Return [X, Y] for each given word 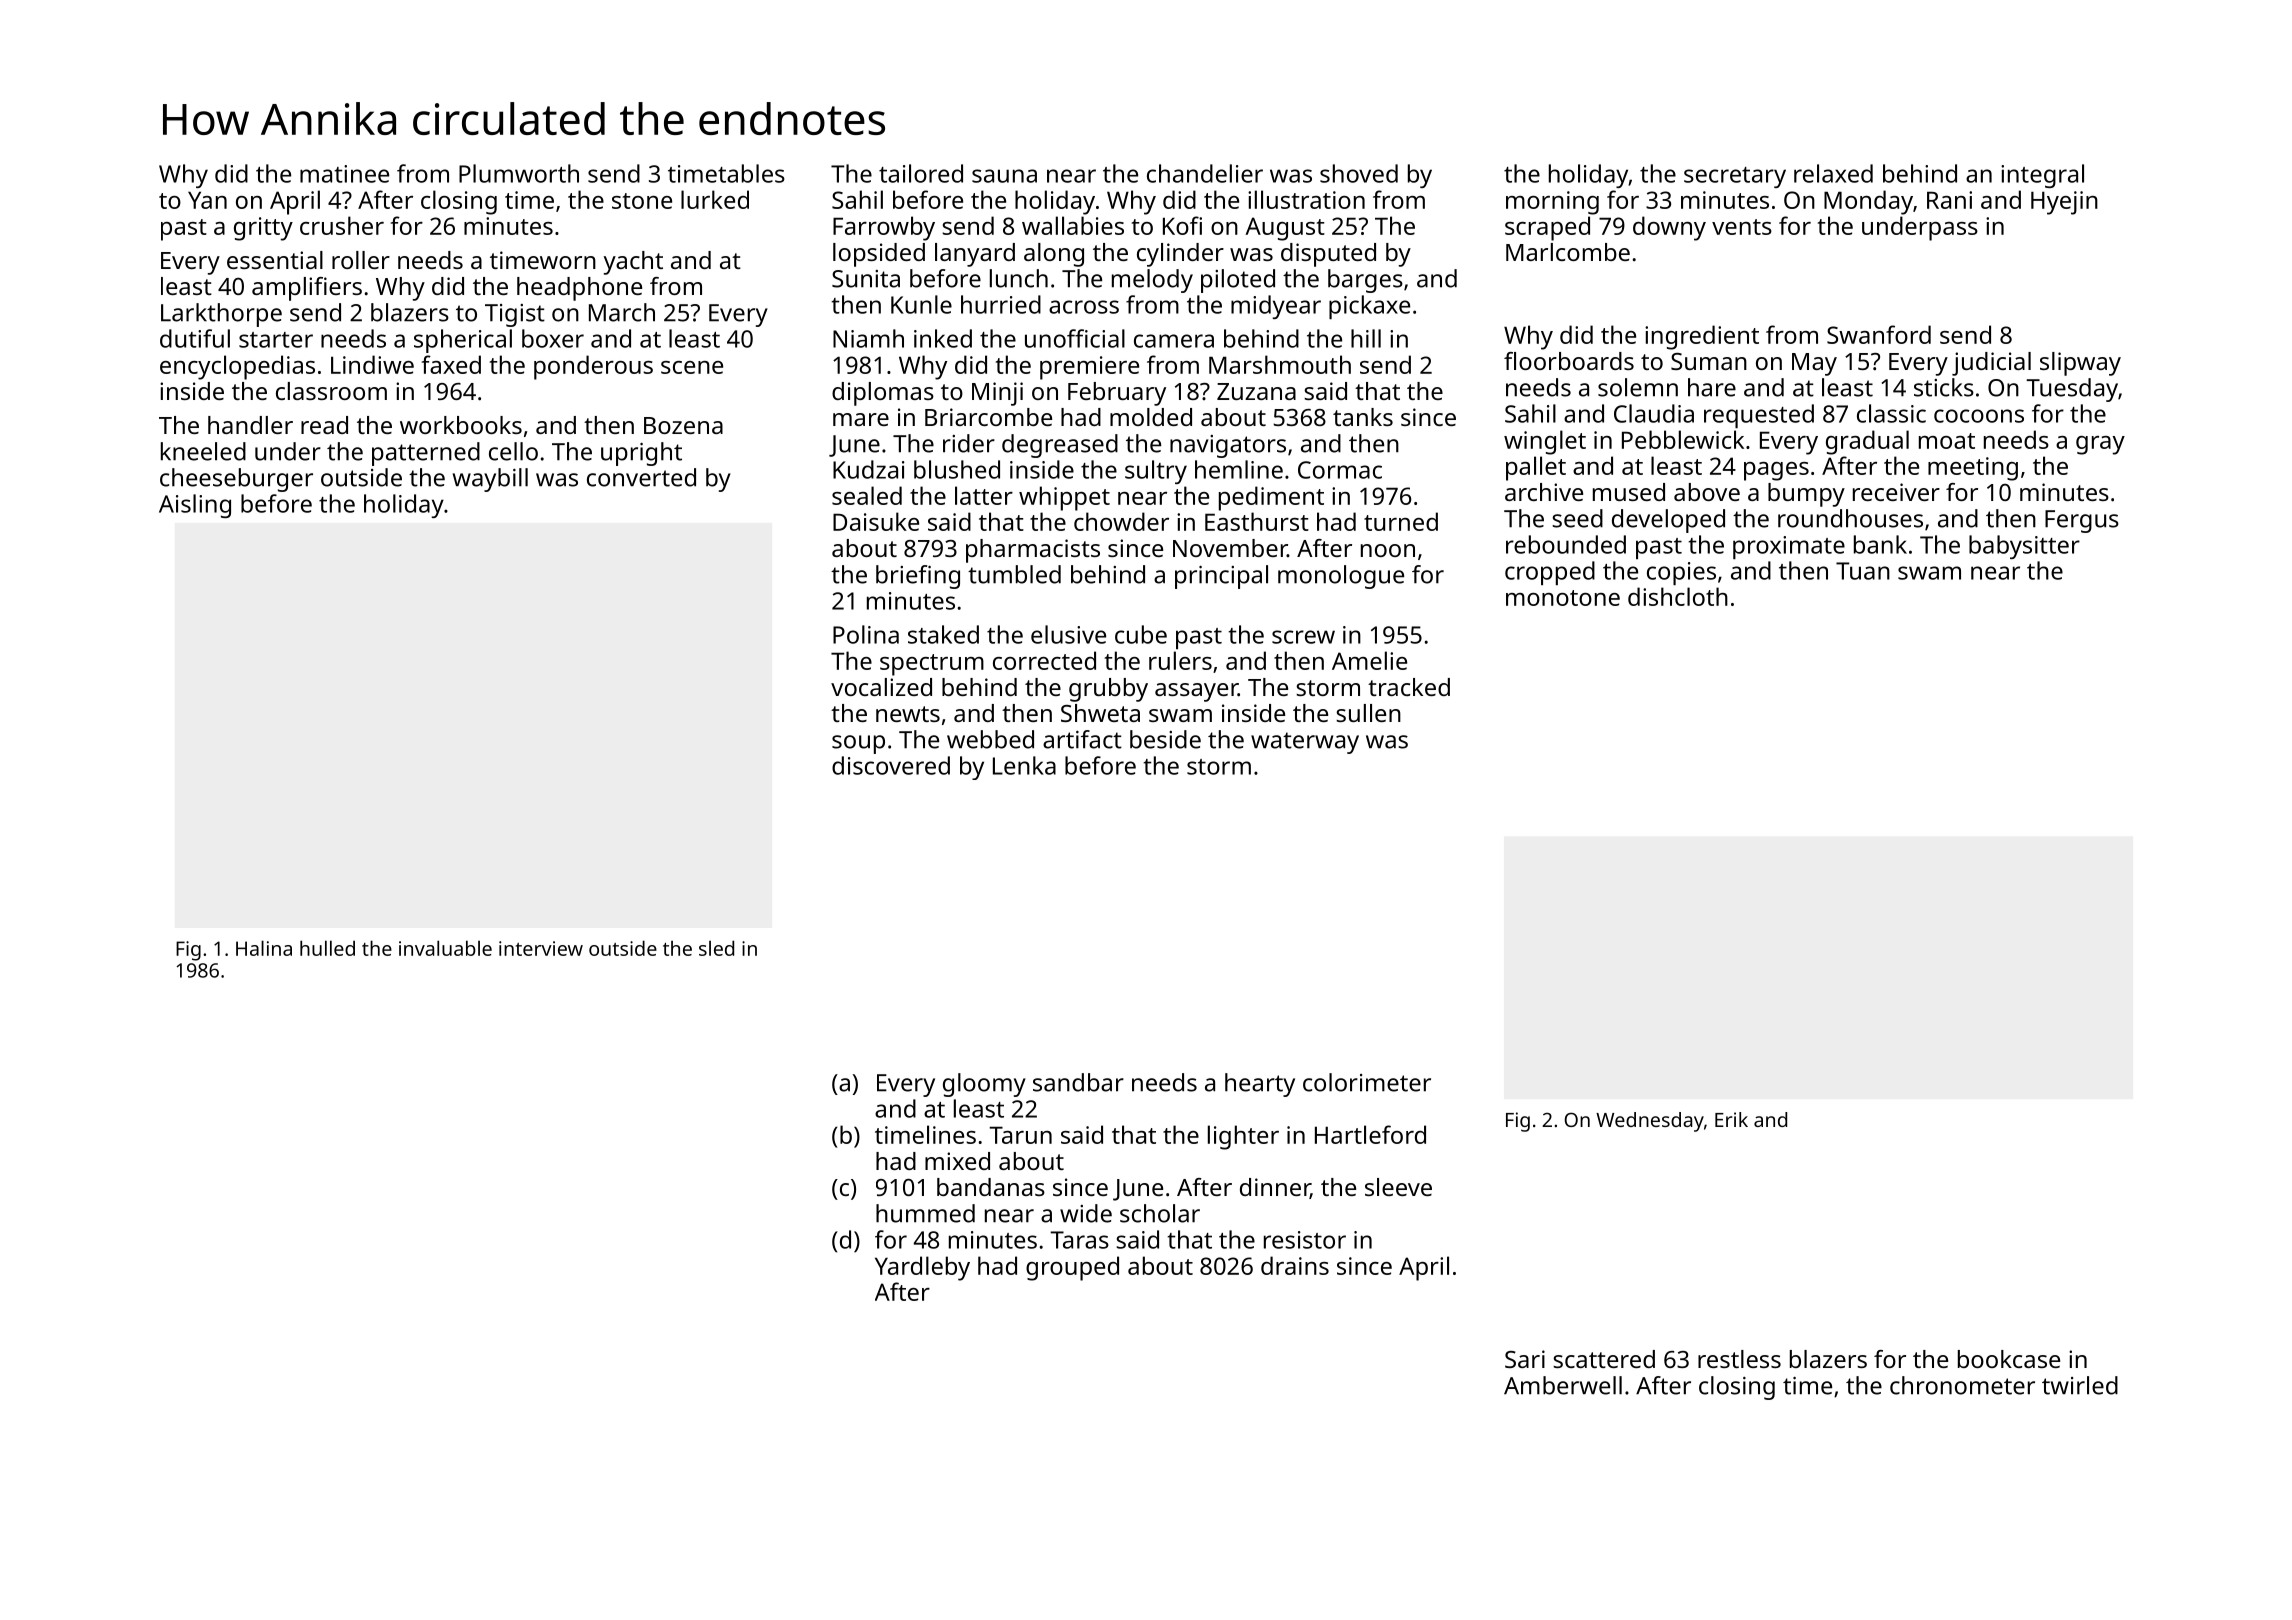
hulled [327, 948]
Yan [207, 200]
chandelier [1205, 173]
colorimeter [1367, 1082]
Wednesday [1650, 1122]
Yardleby [922, 1268]
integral [2042, 176]
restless [1739, 1359]
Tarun [1020, 1135]
